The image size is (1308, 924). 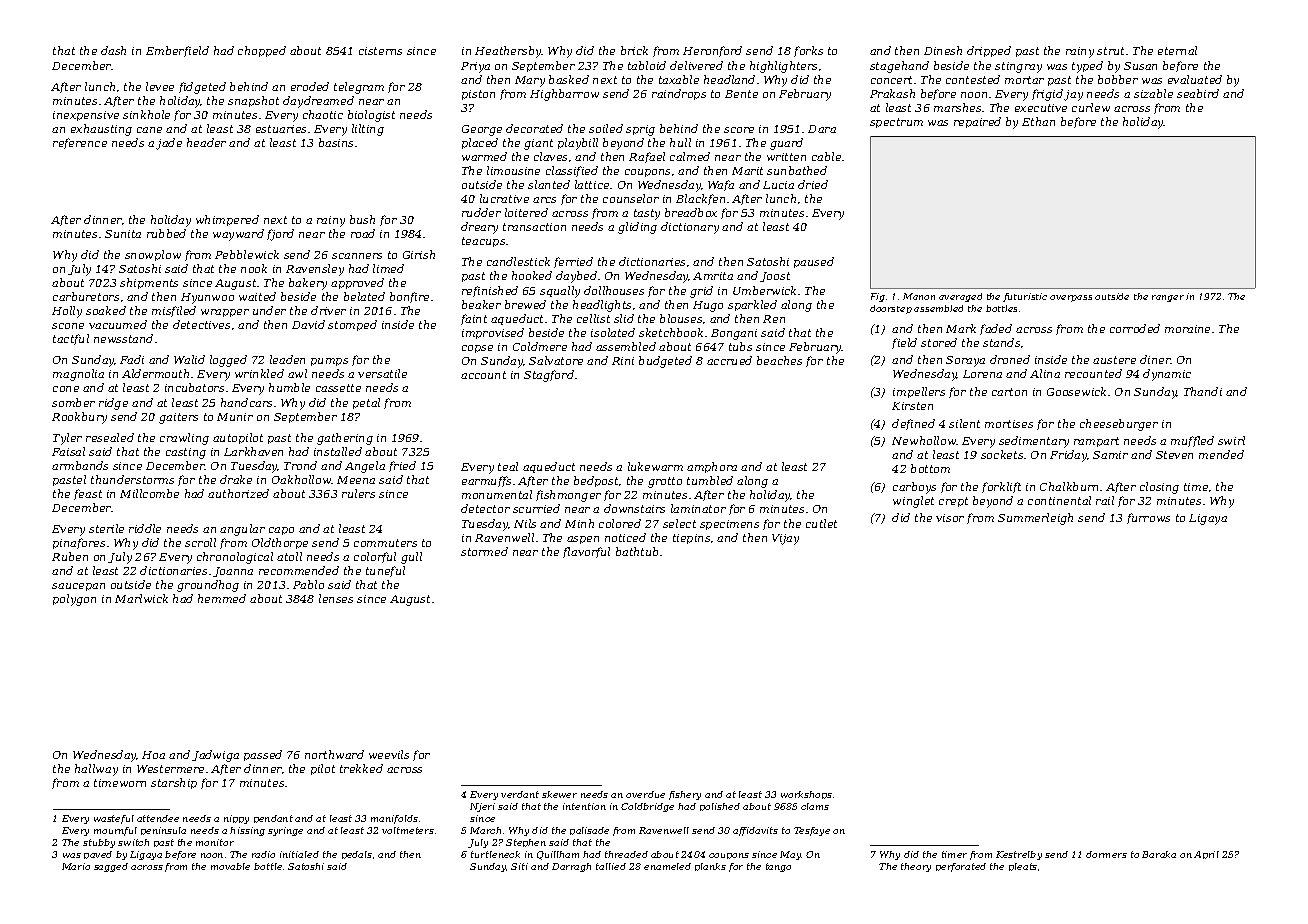 What do you see at coordinates (70, 556) in the page?
I see `Ruben` at bounding box center [70, 556].
